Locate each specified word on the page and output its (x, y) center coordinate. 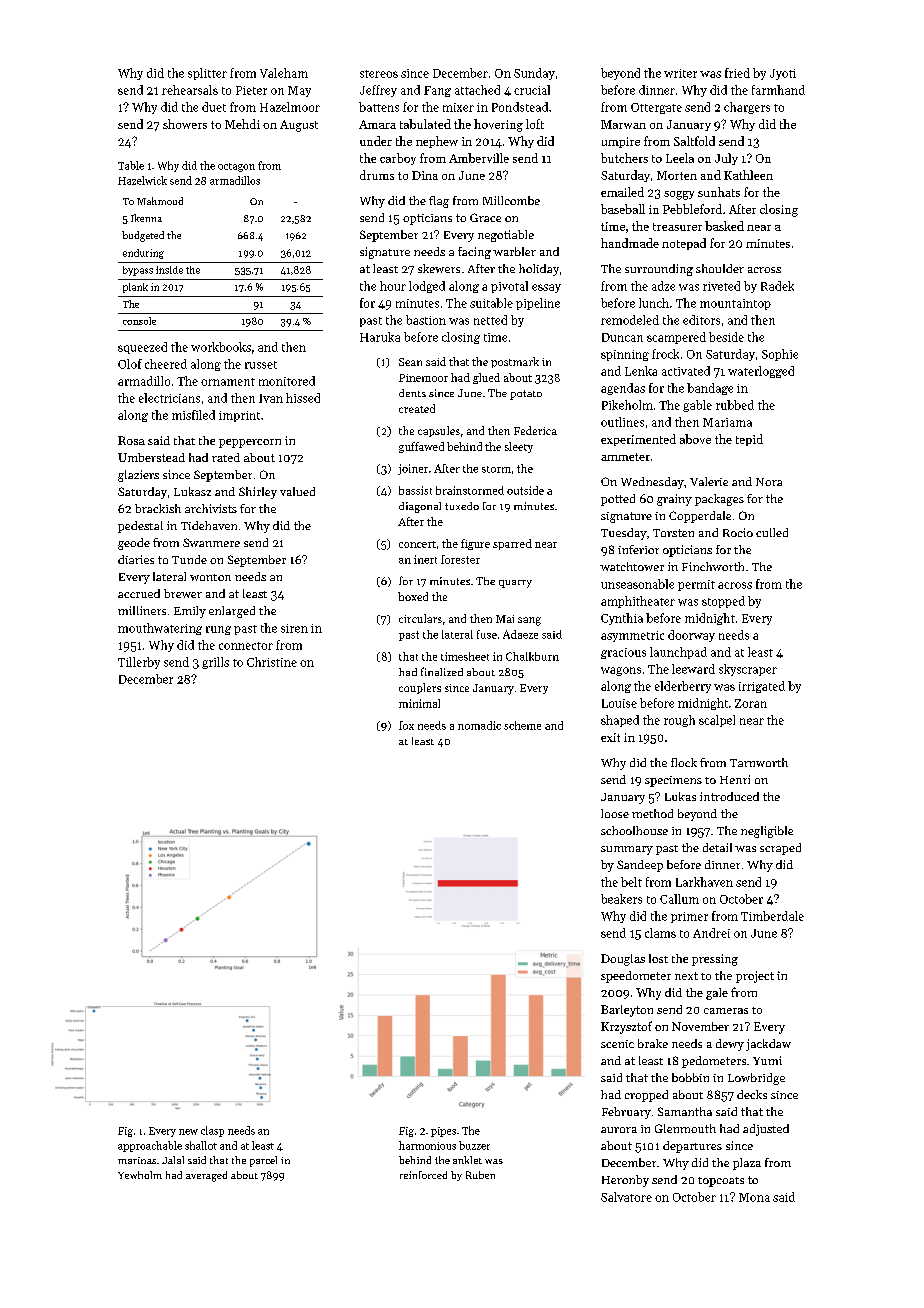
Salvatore (626, 1197)
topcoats (721, 1182)
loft (535, 124)
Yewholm (140, 1175)
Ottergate (656, 108)
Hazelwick (142, 180)
